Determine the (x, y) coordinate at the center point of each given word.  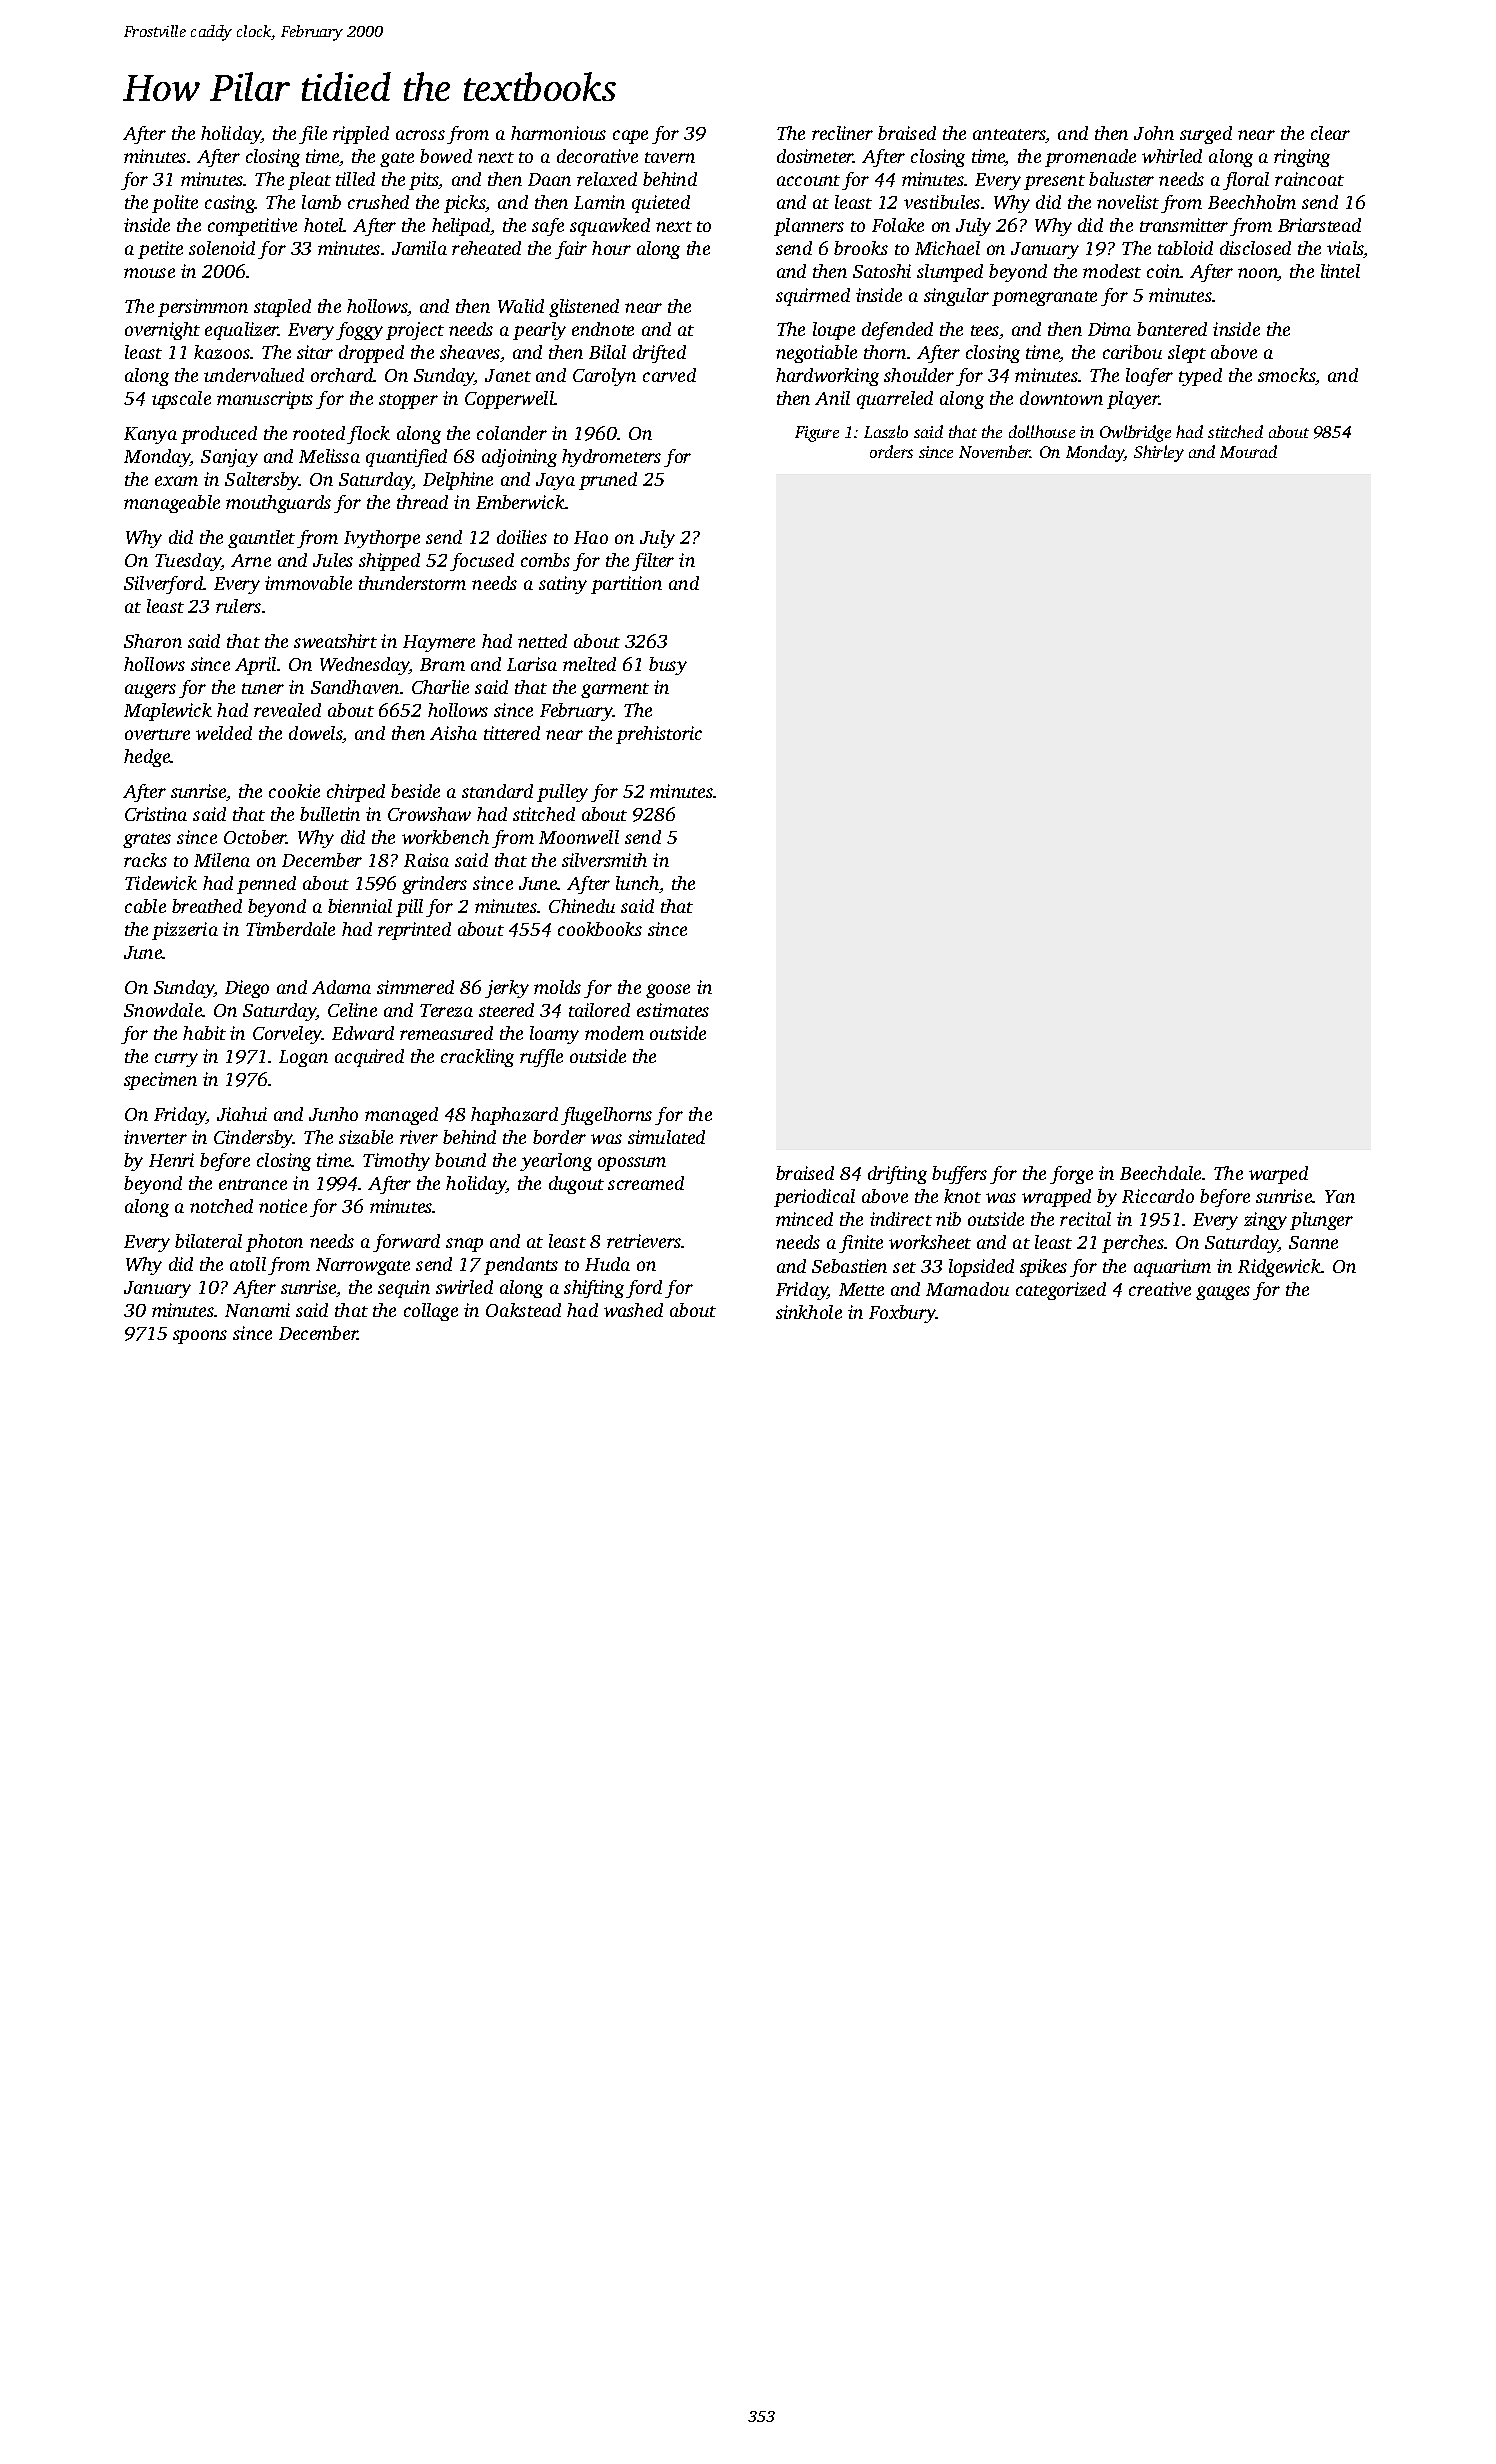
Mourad (1248, 451)
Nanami (257, 1310)
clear (1330, 133)
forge (1071, 1175)
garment (615, 690)
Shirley (1159, 453)
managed (401, 1116)
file (313, 135)
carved (669, 375)
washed (633, 1310)
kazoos (222, 352)
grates (147, 840)
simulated (666, 1137)
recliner (842, 133)
